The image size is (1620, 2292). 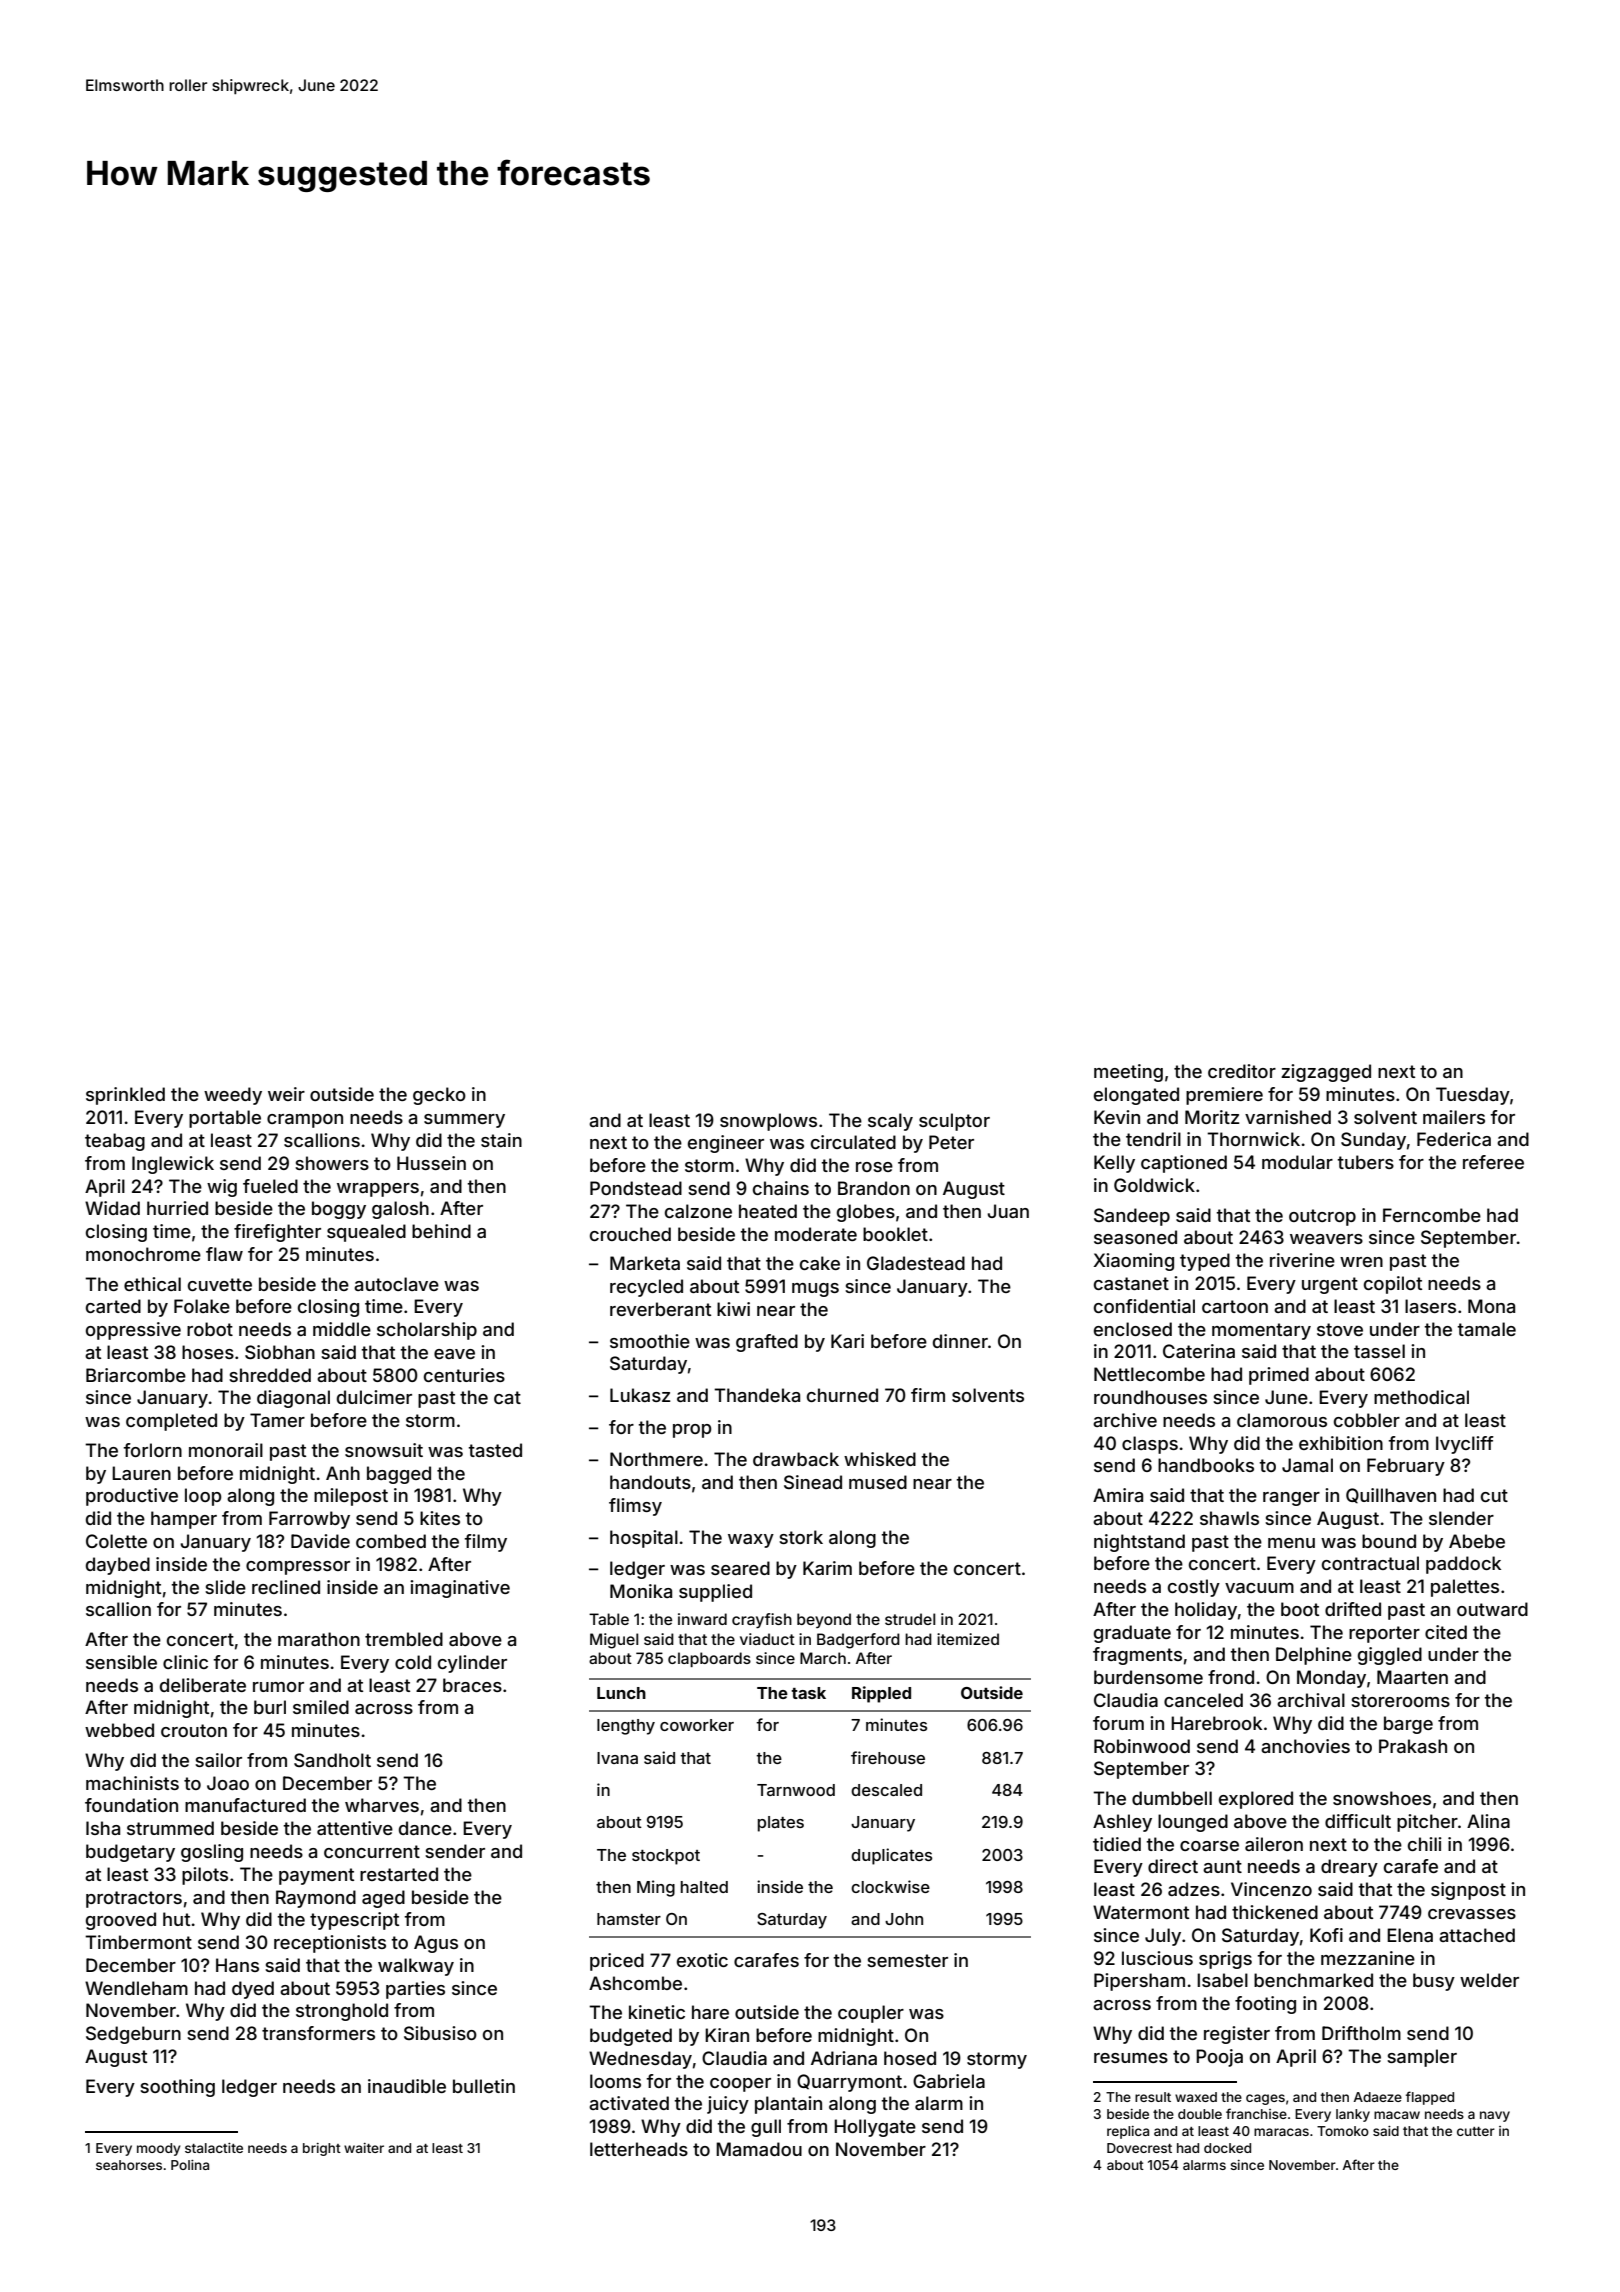 What do you see at coordinates (639, 2149) in the document?
I see `letterheads` at bounding box center [639, 2149].
